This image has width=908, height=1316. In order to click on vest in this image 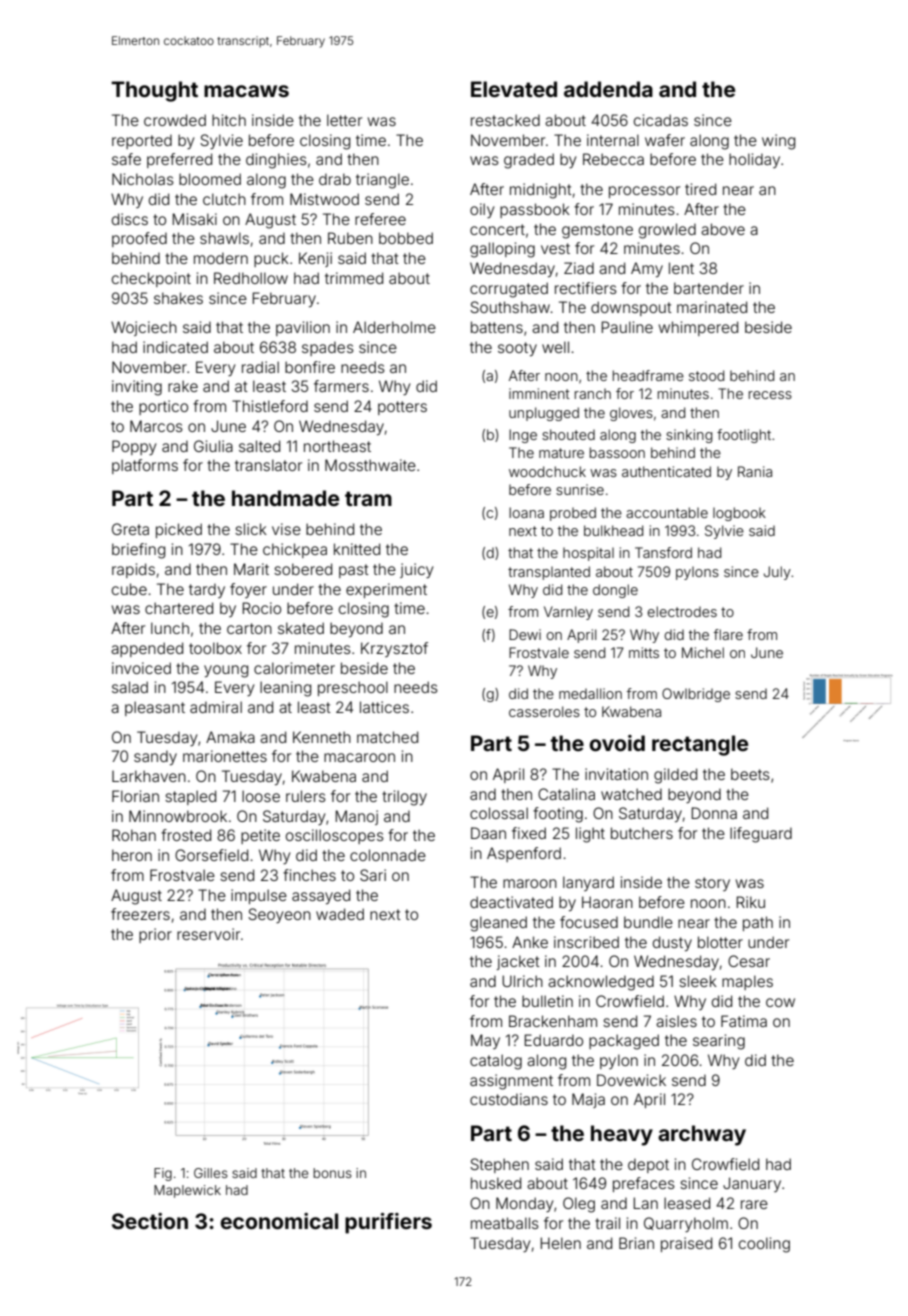, I will do `click(555, 248)`.
